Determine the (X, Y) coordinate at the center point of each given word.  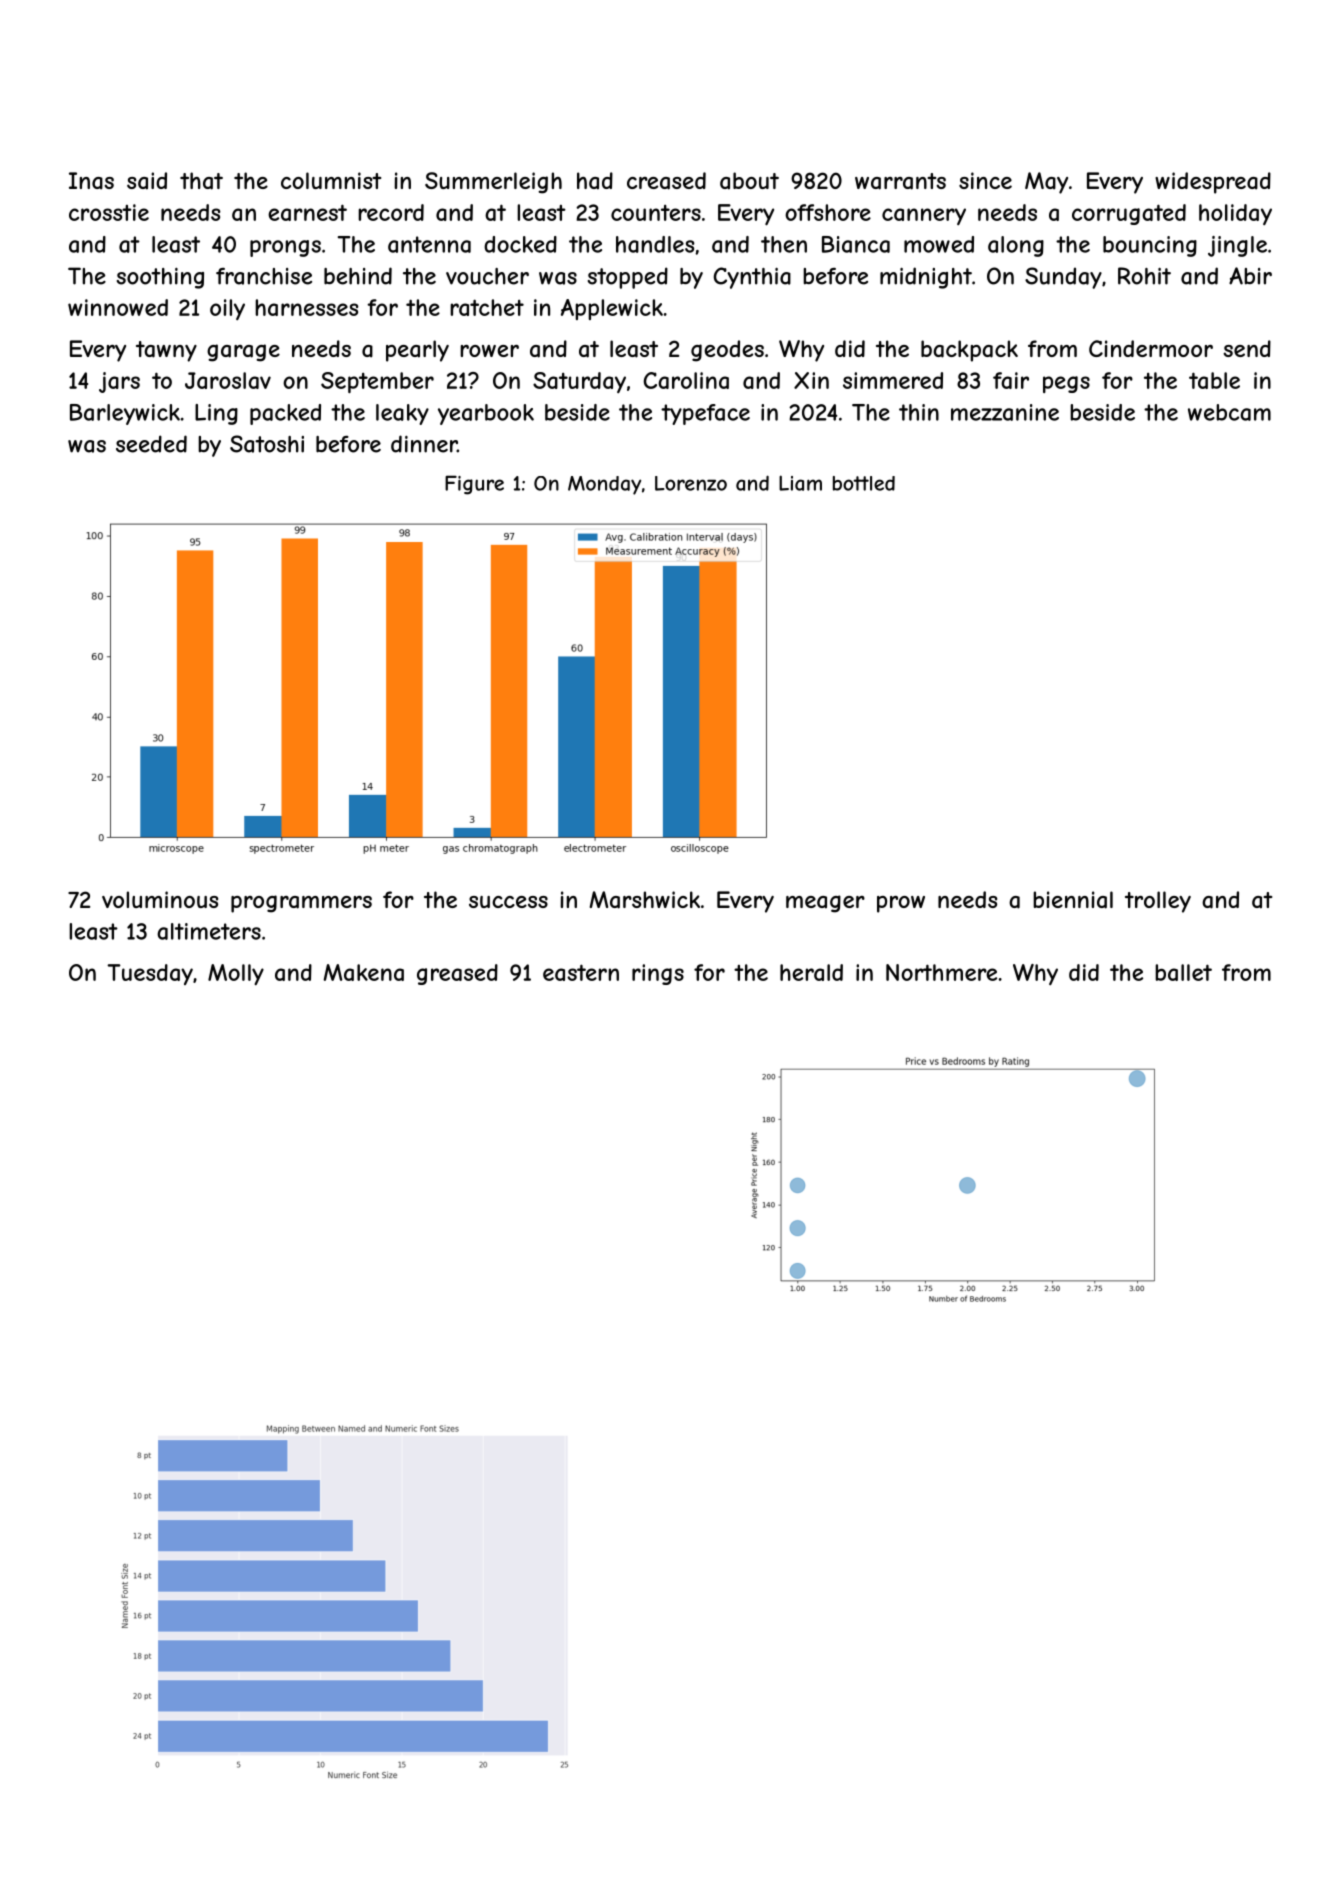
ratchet (487, 307)
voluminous (160, 899)
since (985, 180)
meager (825, 904)
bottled (864, 483)
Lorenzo (691, 483)
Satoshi (267, 444)
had (595, 181)
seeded (151, 444)
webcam (1229, 412)
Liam (800, 483)
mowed (939, 244)
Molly (236, 974)
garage (243, 353)
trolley (1158, 902)
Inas (91, 181)
